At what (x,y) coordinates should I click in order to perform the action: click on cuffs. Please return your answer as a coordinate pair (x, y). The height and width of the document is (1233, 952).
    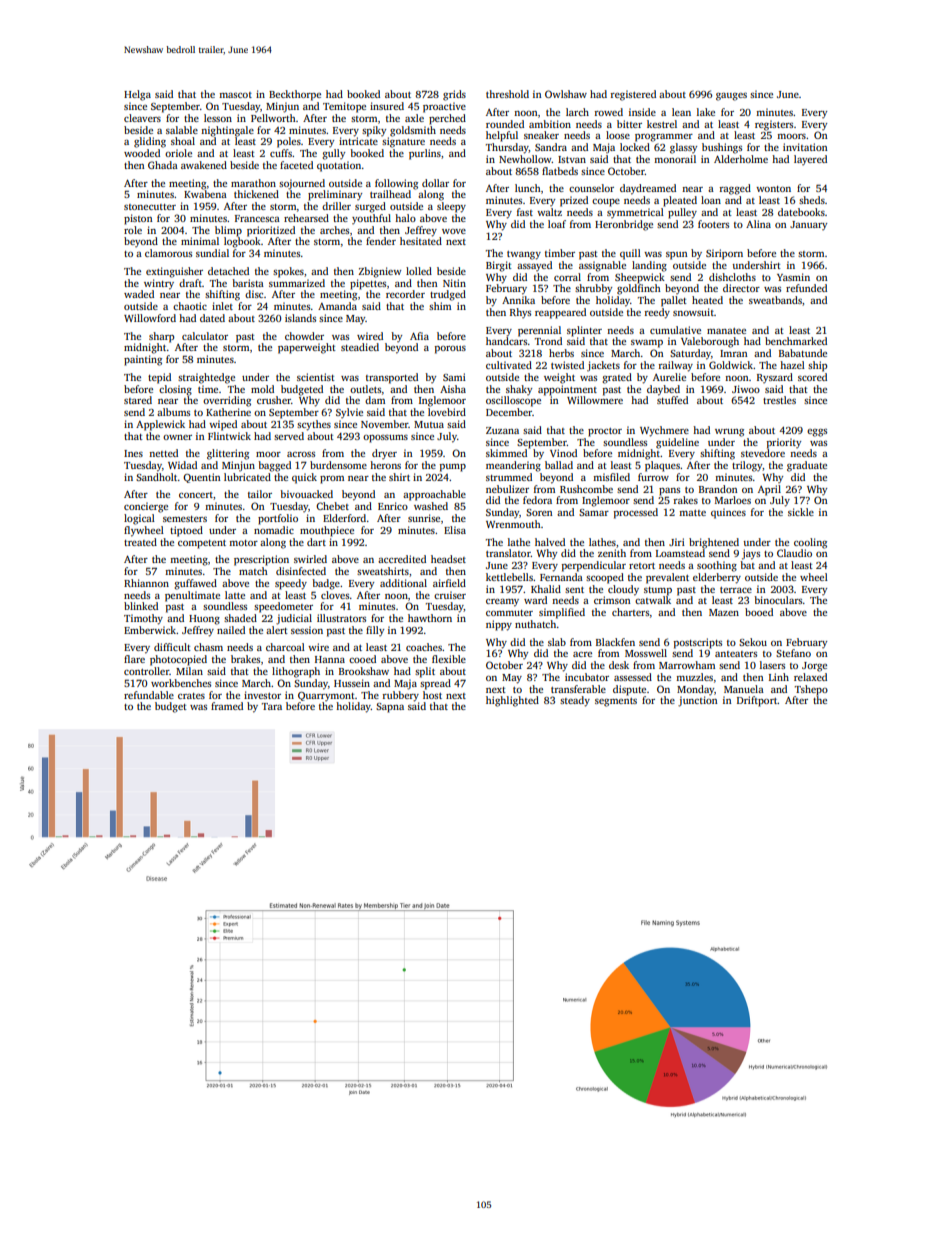
    Looking at the image, I should click on (281, 153).
